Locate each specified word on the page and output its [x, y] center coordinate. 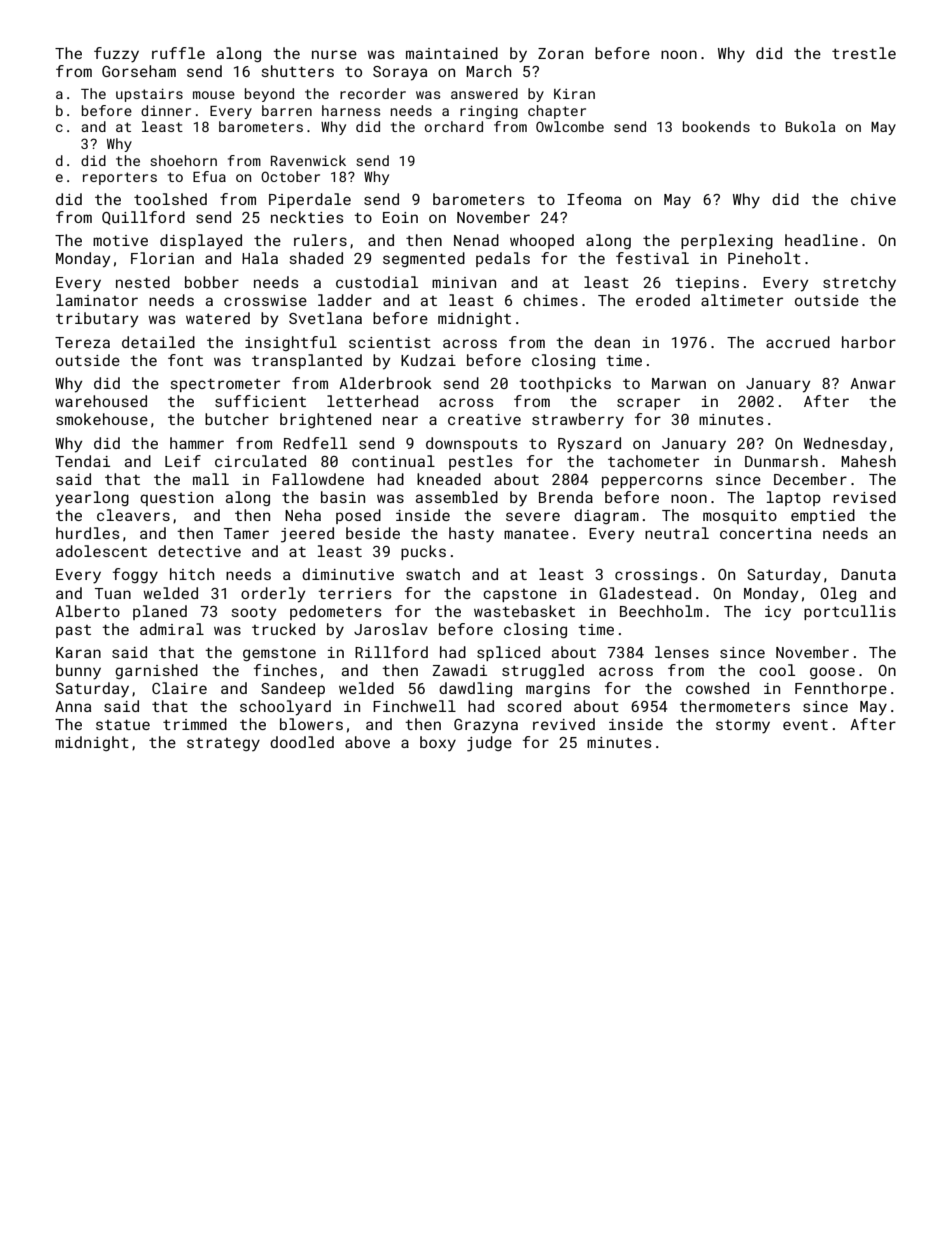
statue [123, 725]
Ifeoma [594, 199]
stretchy [859, 284]
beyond [269, 95]
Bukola [810, 126]
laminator [97, 300]
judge [489, 744]
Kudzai [428, 360]
